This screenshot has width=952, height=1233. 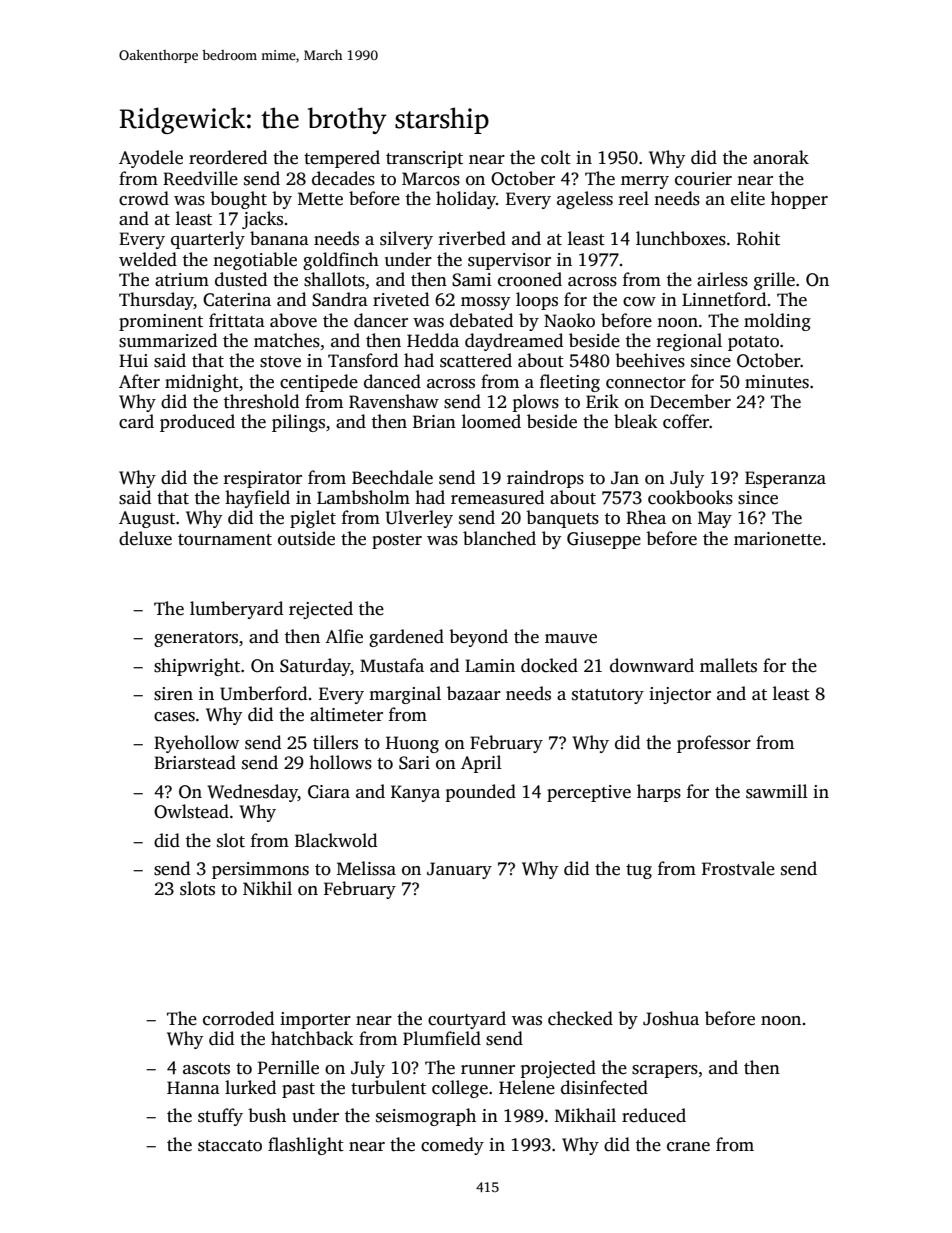 I want to click on lumberyard, so click(x=236, y=610).
